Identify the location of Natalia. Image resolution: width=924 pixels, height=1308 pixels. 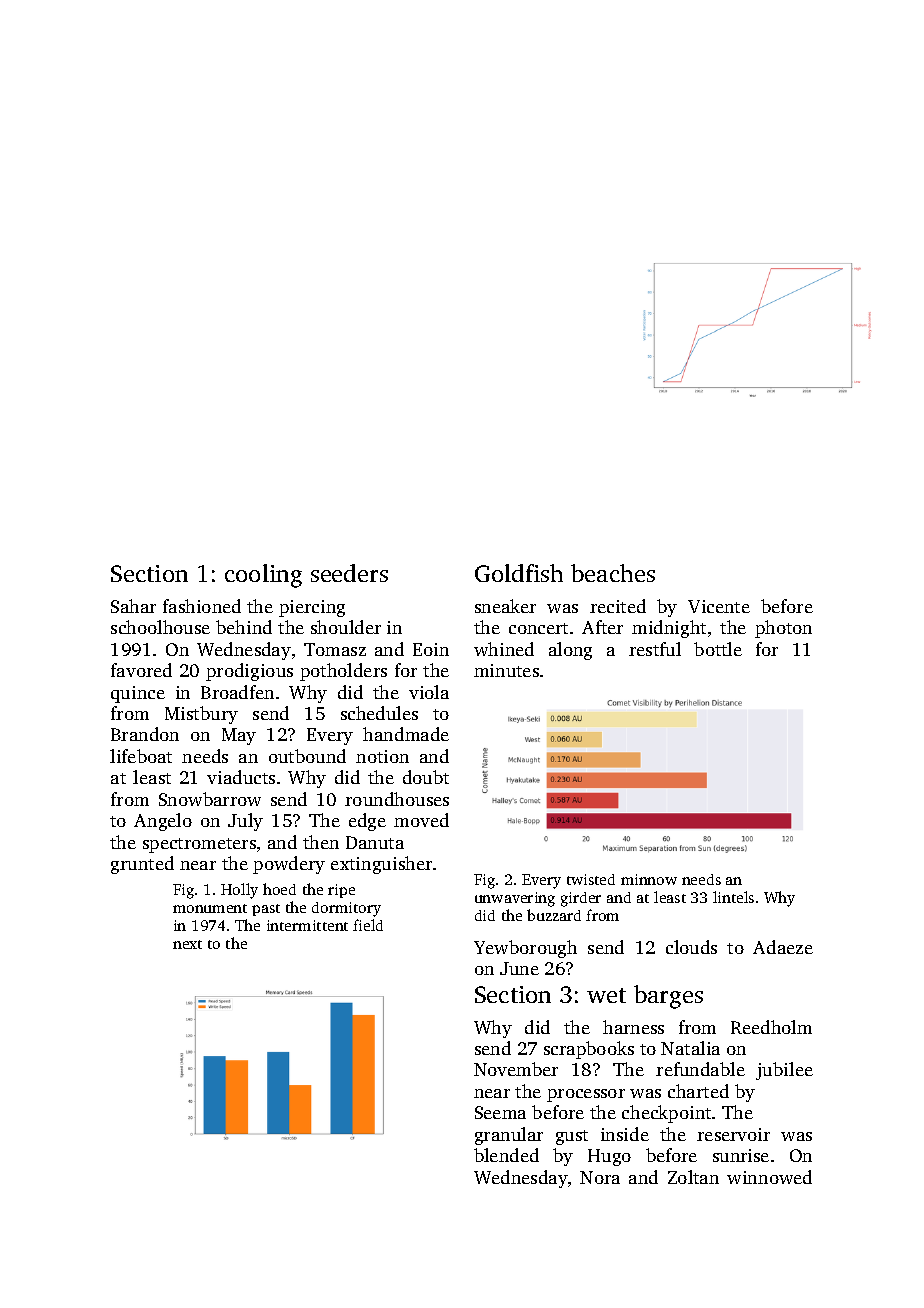
(690, 1048).
